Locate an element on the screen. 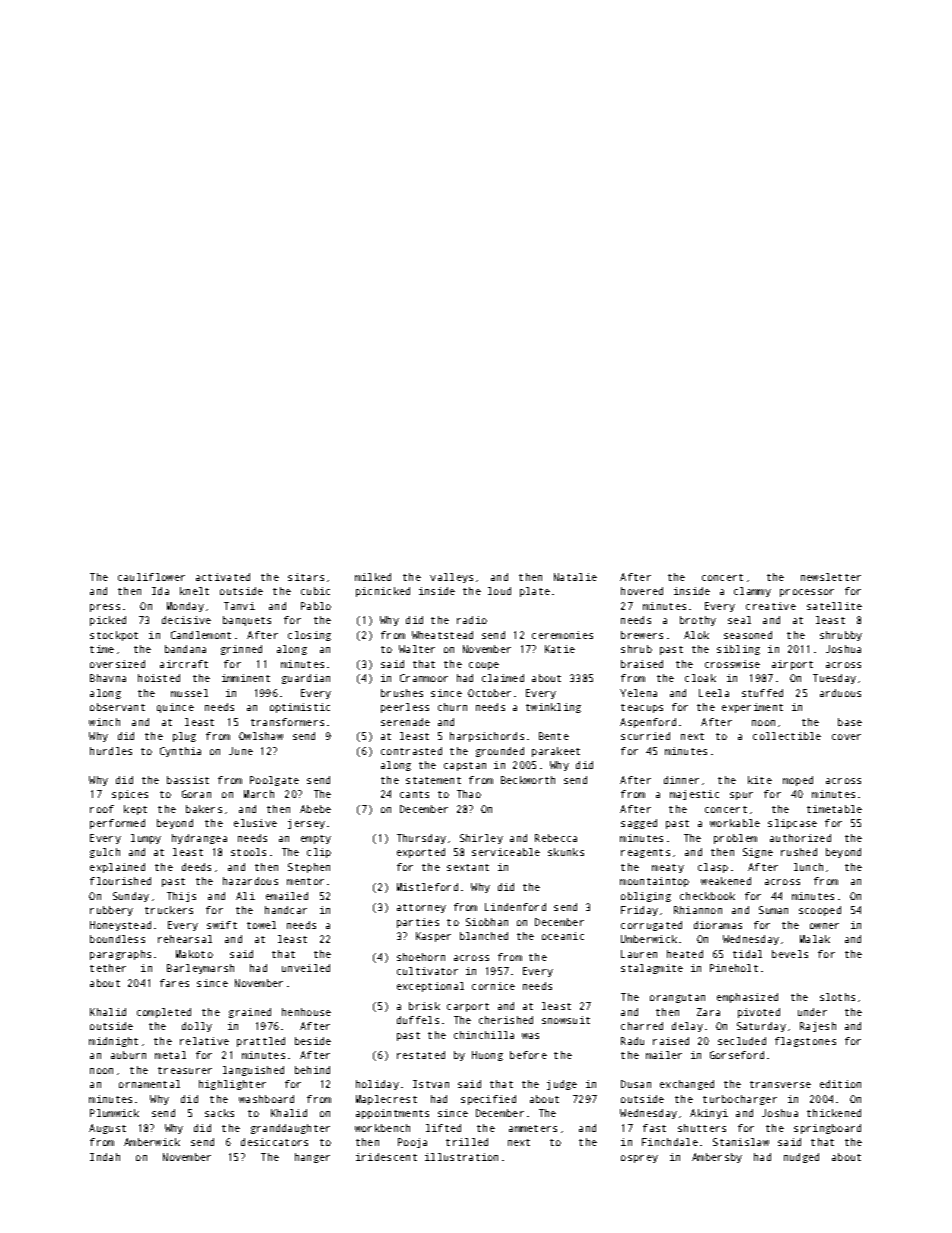  elusive is located at coordinates (255, 823).
